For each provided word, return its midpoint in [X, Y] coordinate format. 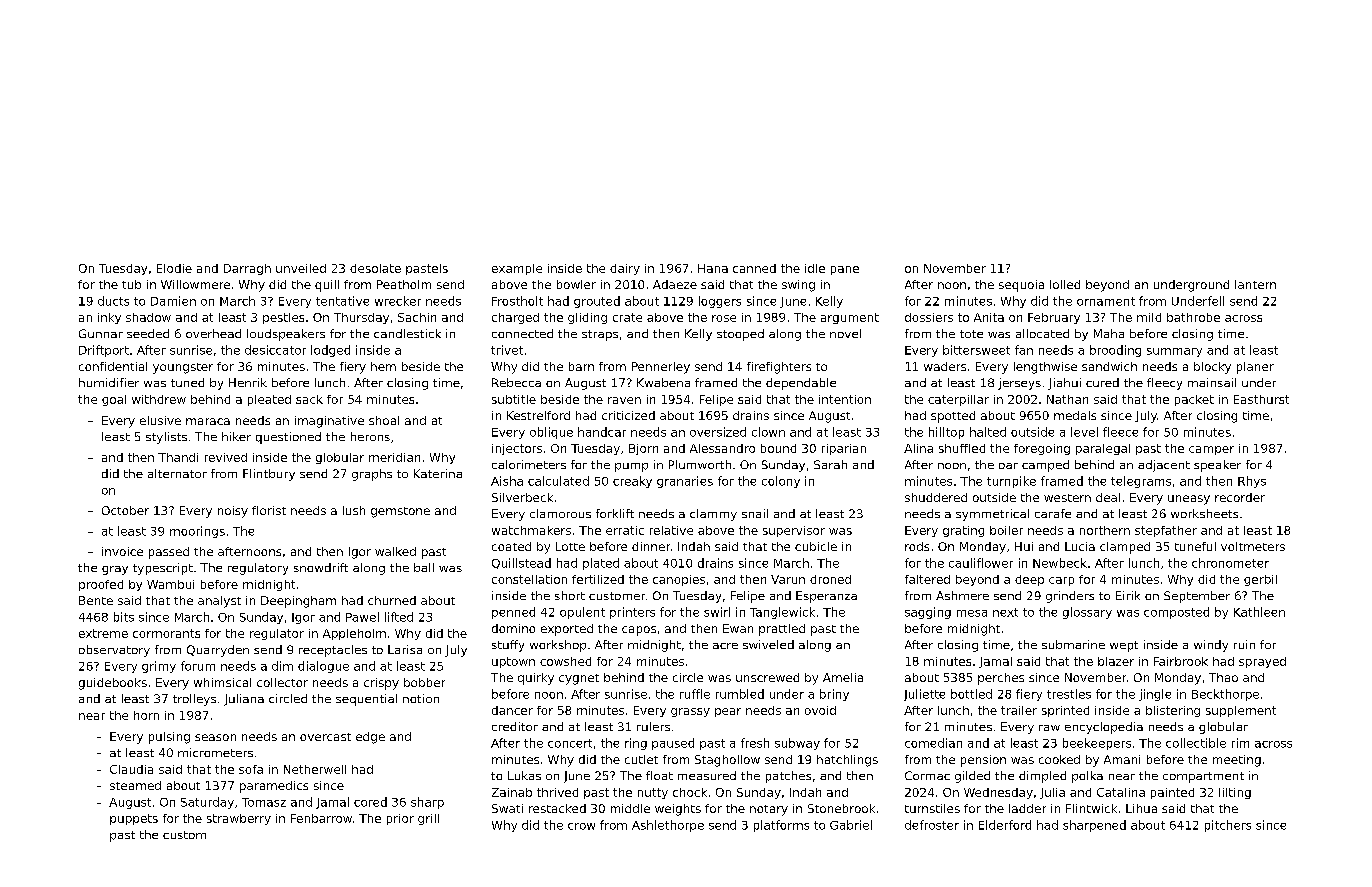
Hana [713, 268]
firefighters [779, 368]
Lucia [1080, 546]
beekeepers [1097, 744]
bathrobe [1193, 317]
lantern [1255, 284]
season [215, 737]
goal [114, 400]
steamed [135, 785]
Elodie [174, 268]
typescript [163, 569]
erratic [625, 530]
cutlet [641, 759]
